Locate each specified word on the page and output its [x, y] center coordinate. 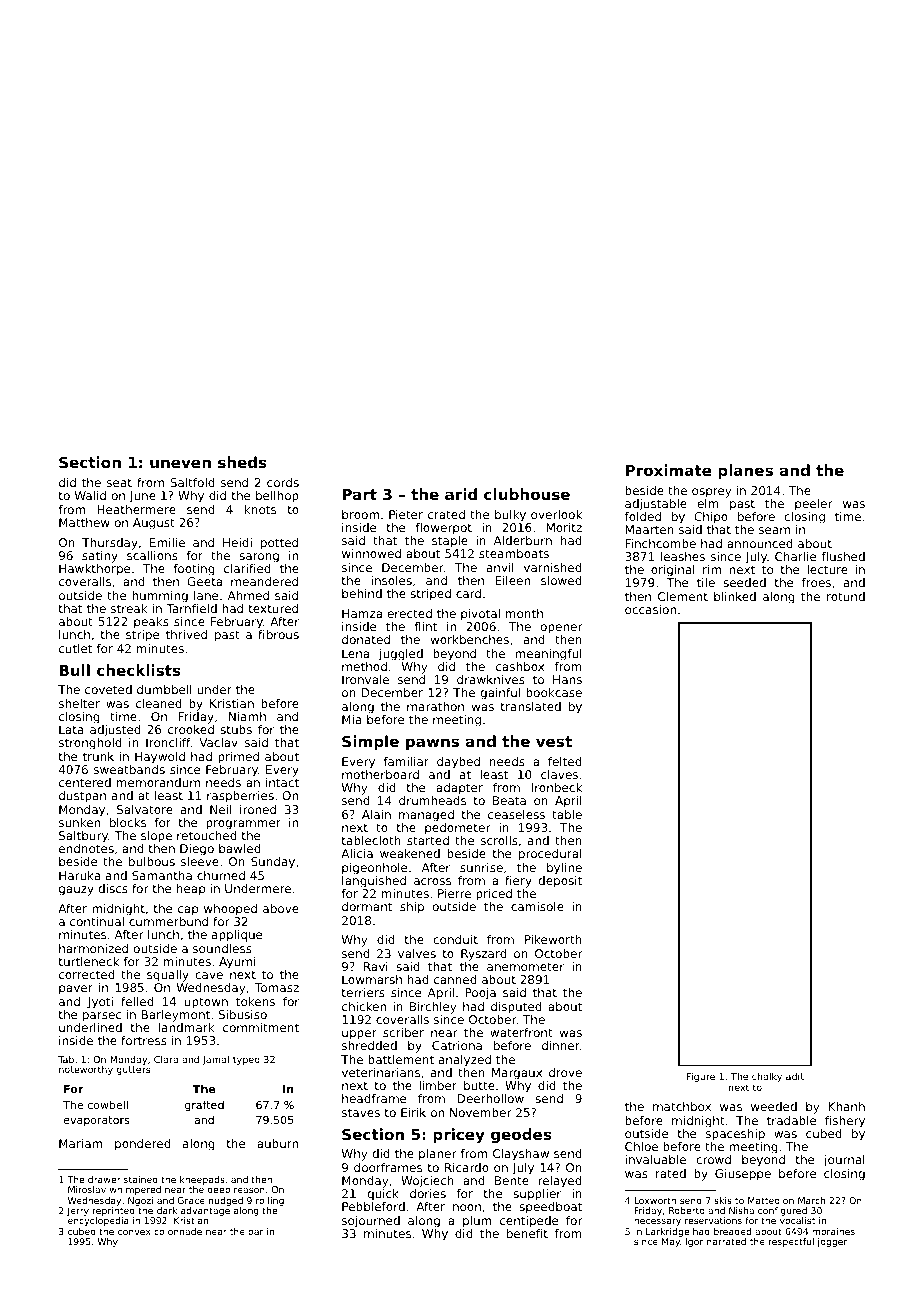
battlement [401, 1059]
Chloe [641, 1146]
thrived [186, 634]
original [673, 571]
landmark [186, 1027]
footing [194, 570]
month [524, 613]
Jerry [78, 1211]
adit [795, 1076]
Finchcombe [660, 543]
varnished [553, 567]
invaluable [655, 1159]
